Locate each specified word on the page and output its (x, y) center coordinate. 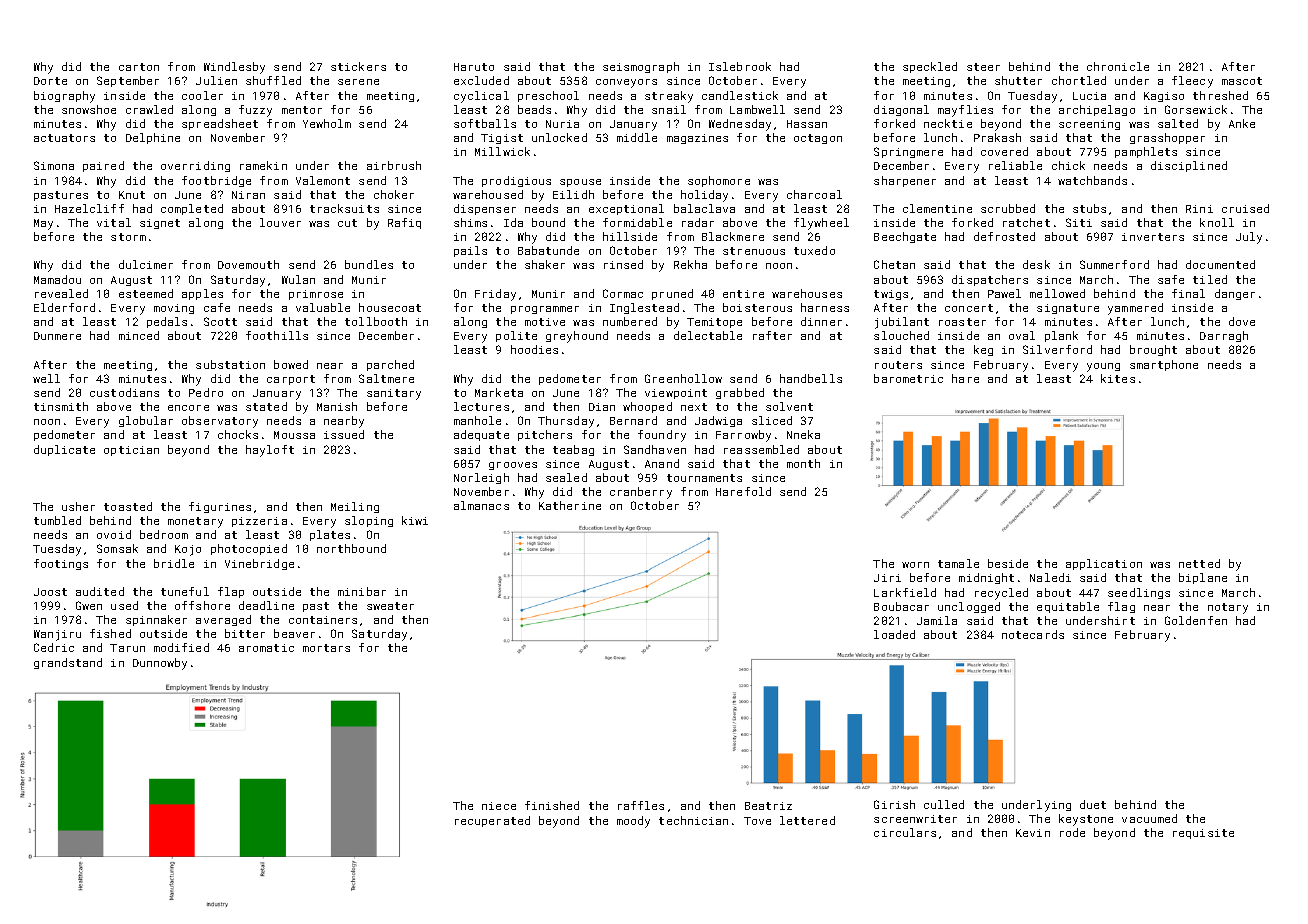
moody (633, 822)
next (694, 407)
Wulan (298, 279)
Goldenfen (1196, 620)
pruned (672, 294)
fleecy (1192, 82)
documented (1220, 264)
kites (1118, 378)
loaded (894, 634)
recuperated (492, 821)
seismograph (641, 67)
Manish (337, 406)
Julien (216, 80)
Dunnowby (160, 664)
